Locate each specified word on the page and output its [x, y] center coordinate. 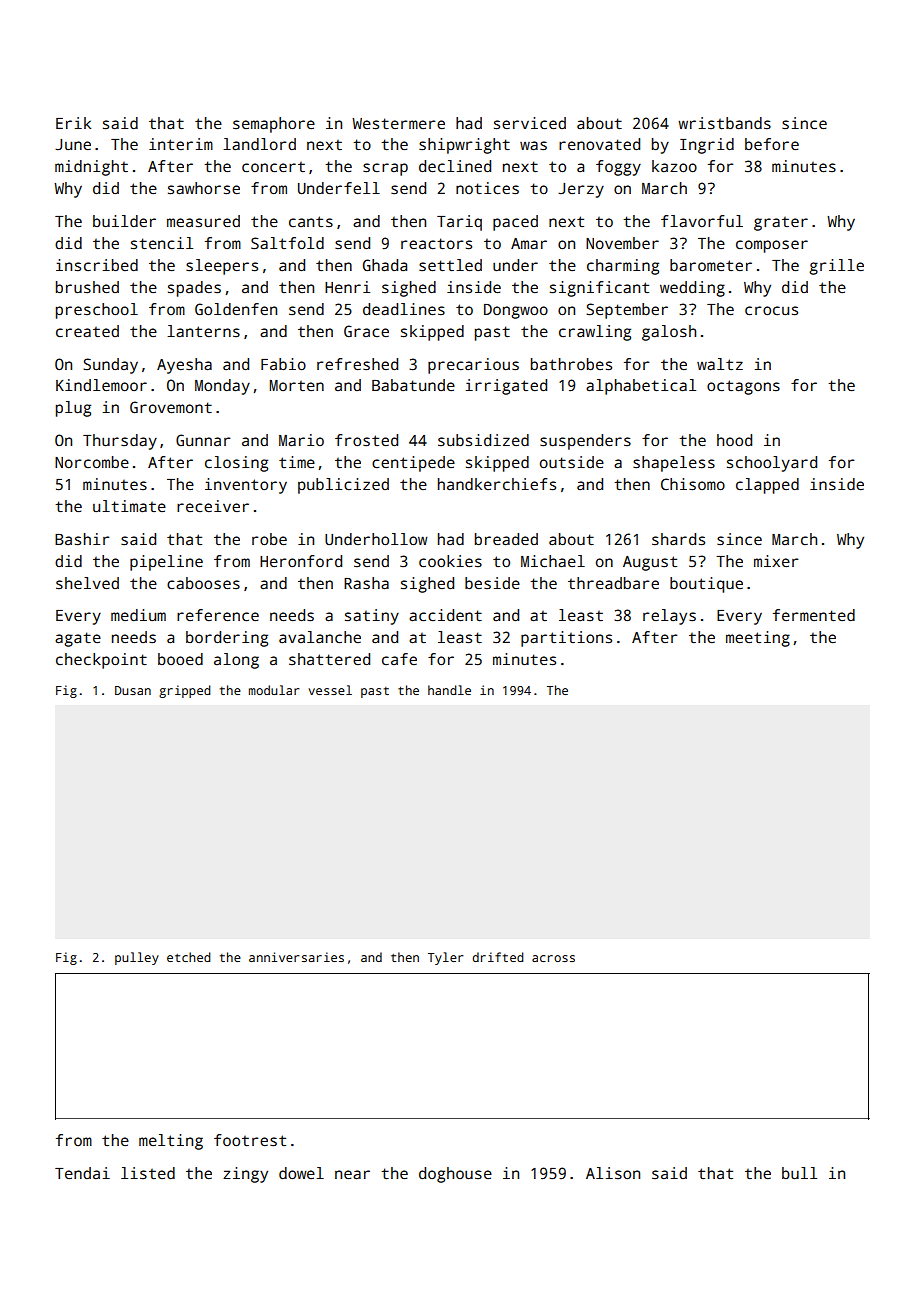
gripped [185, 691]
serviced [530, 123]
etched [189, 957]
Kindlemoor [101, 385]
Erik [73, 123]
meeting [758, 639]
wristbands [724, 123]
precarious [473, 366]
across [553, 958]
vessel [330, 690]
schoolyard [772, 464]
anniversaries [296, 957]
